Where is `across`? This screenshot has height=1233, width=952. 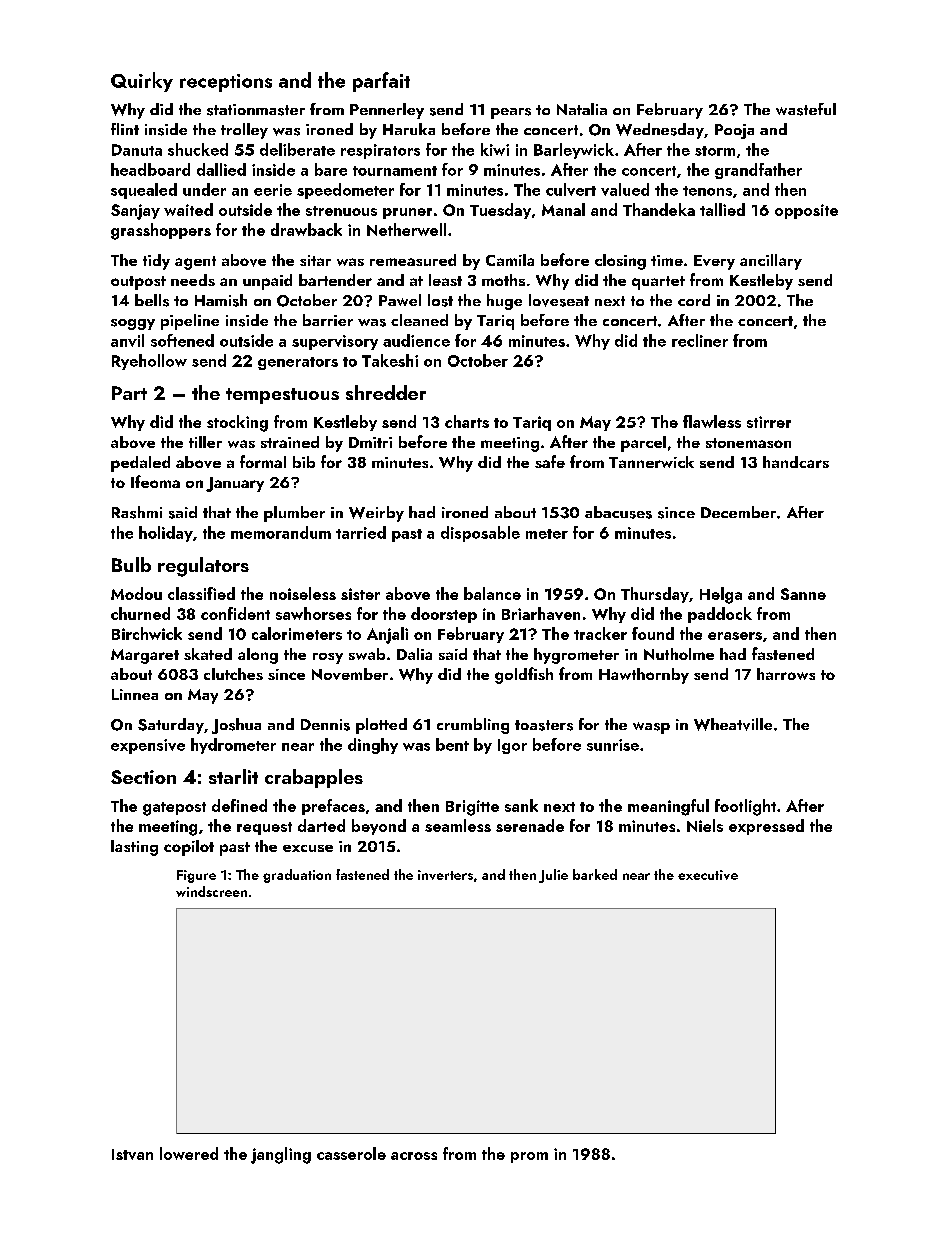
across is located at coordinates (414, 1156).
